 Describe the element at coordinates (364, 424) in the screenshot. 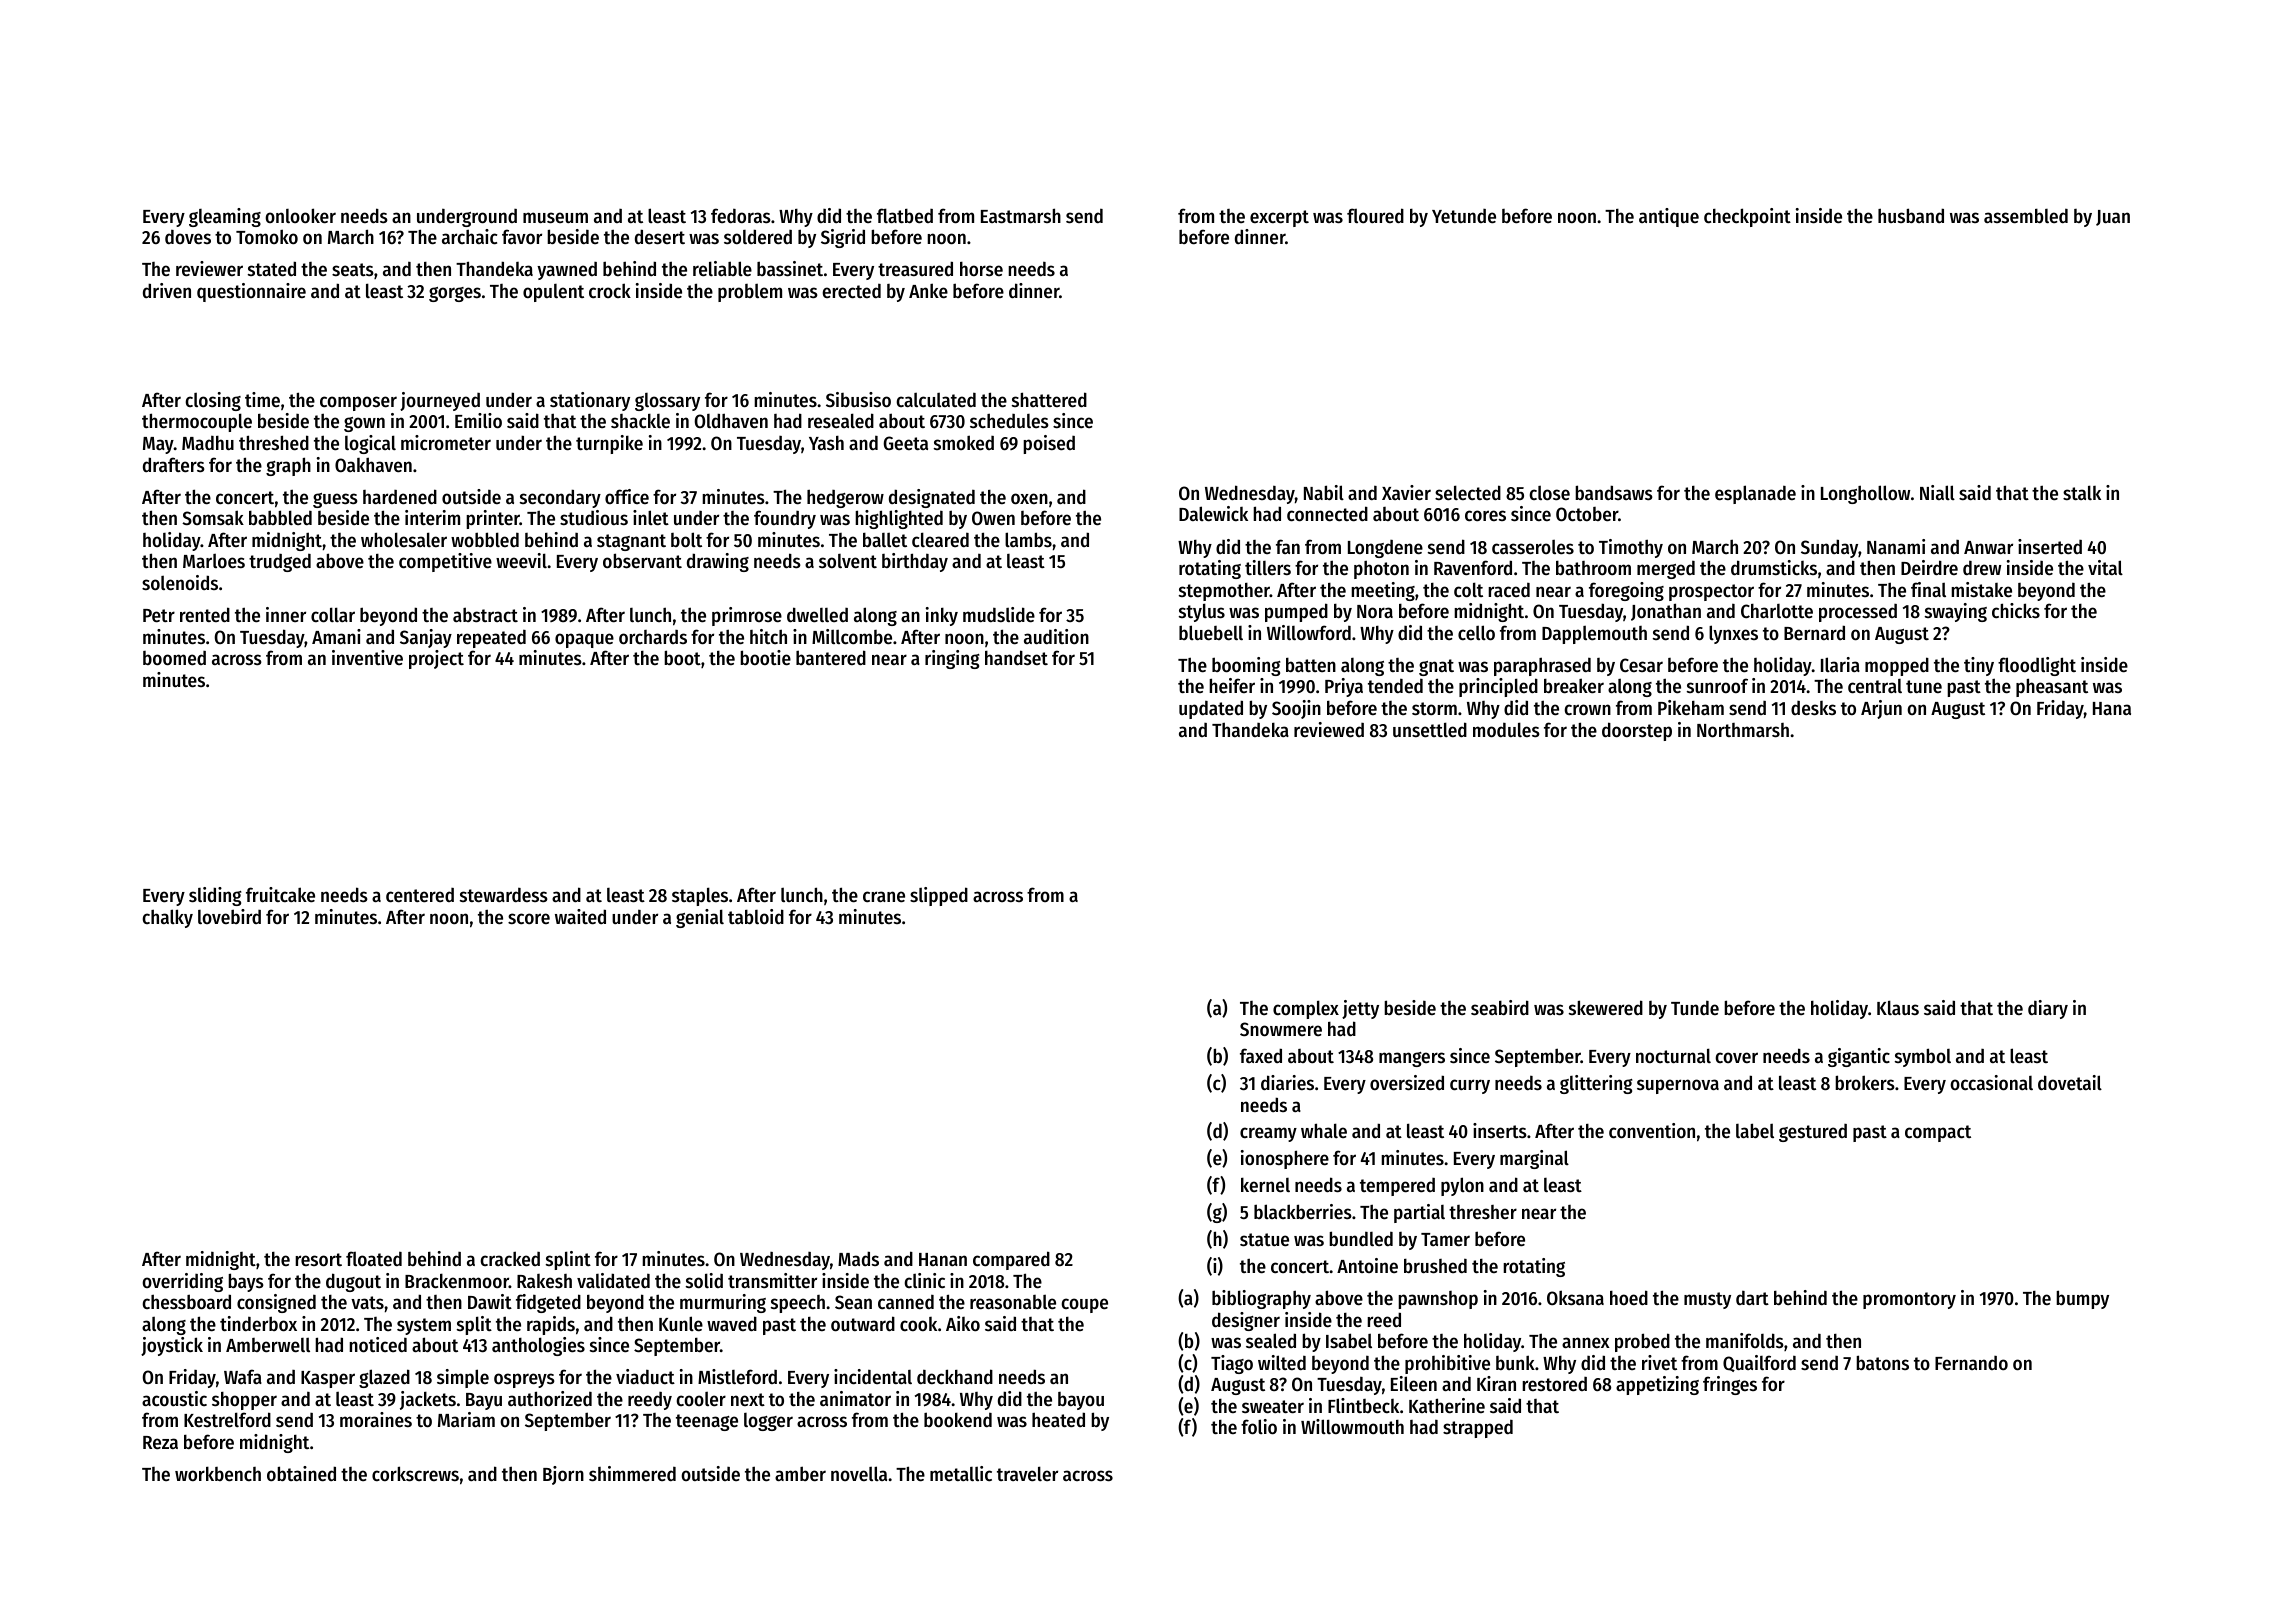

I see `gown` at that location.
